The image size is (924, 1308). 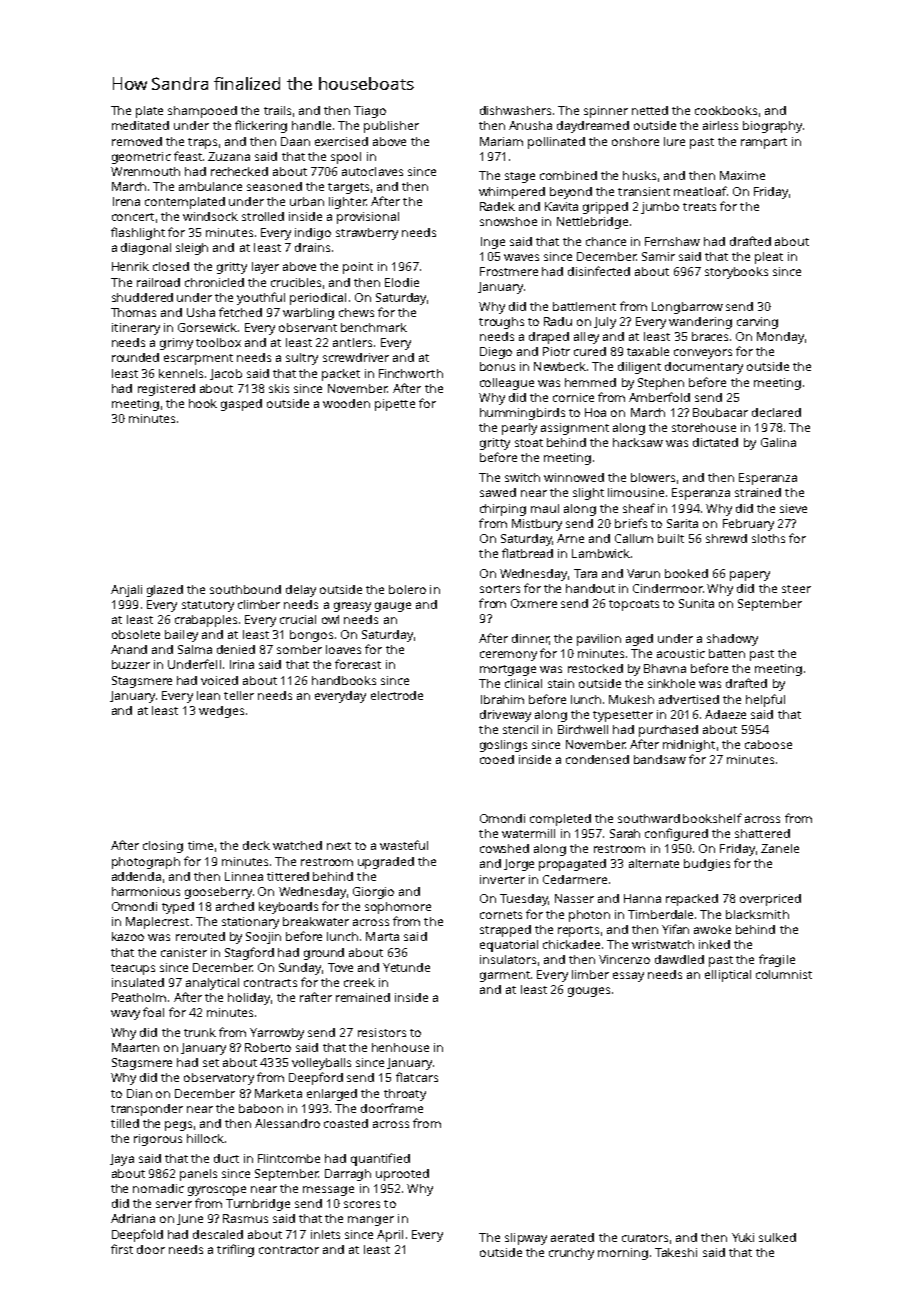 What do you see at coordinates (122, 1249) in the document?
I see `first` at bounding box center [122, 1249].
